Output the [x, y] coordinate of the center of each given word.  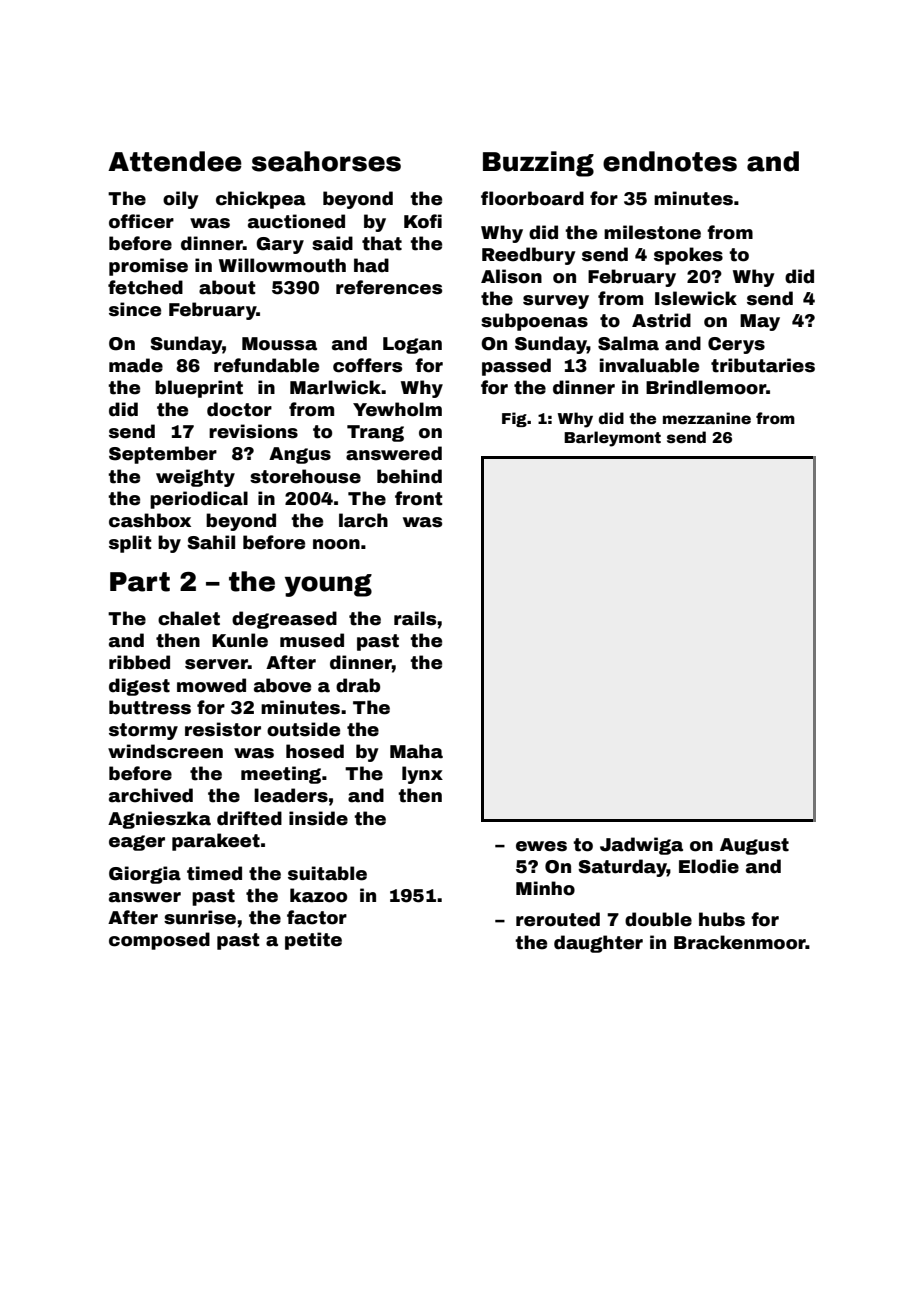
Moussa [279, 344]
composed [159, 941]
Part [140, 582]
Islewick [696, 298]
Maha [416, 751]
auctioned [296, 221]
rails [415, 618]
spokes [688, 256]
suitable [327, 873]
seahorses [326, 161]
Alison [511, 276]
